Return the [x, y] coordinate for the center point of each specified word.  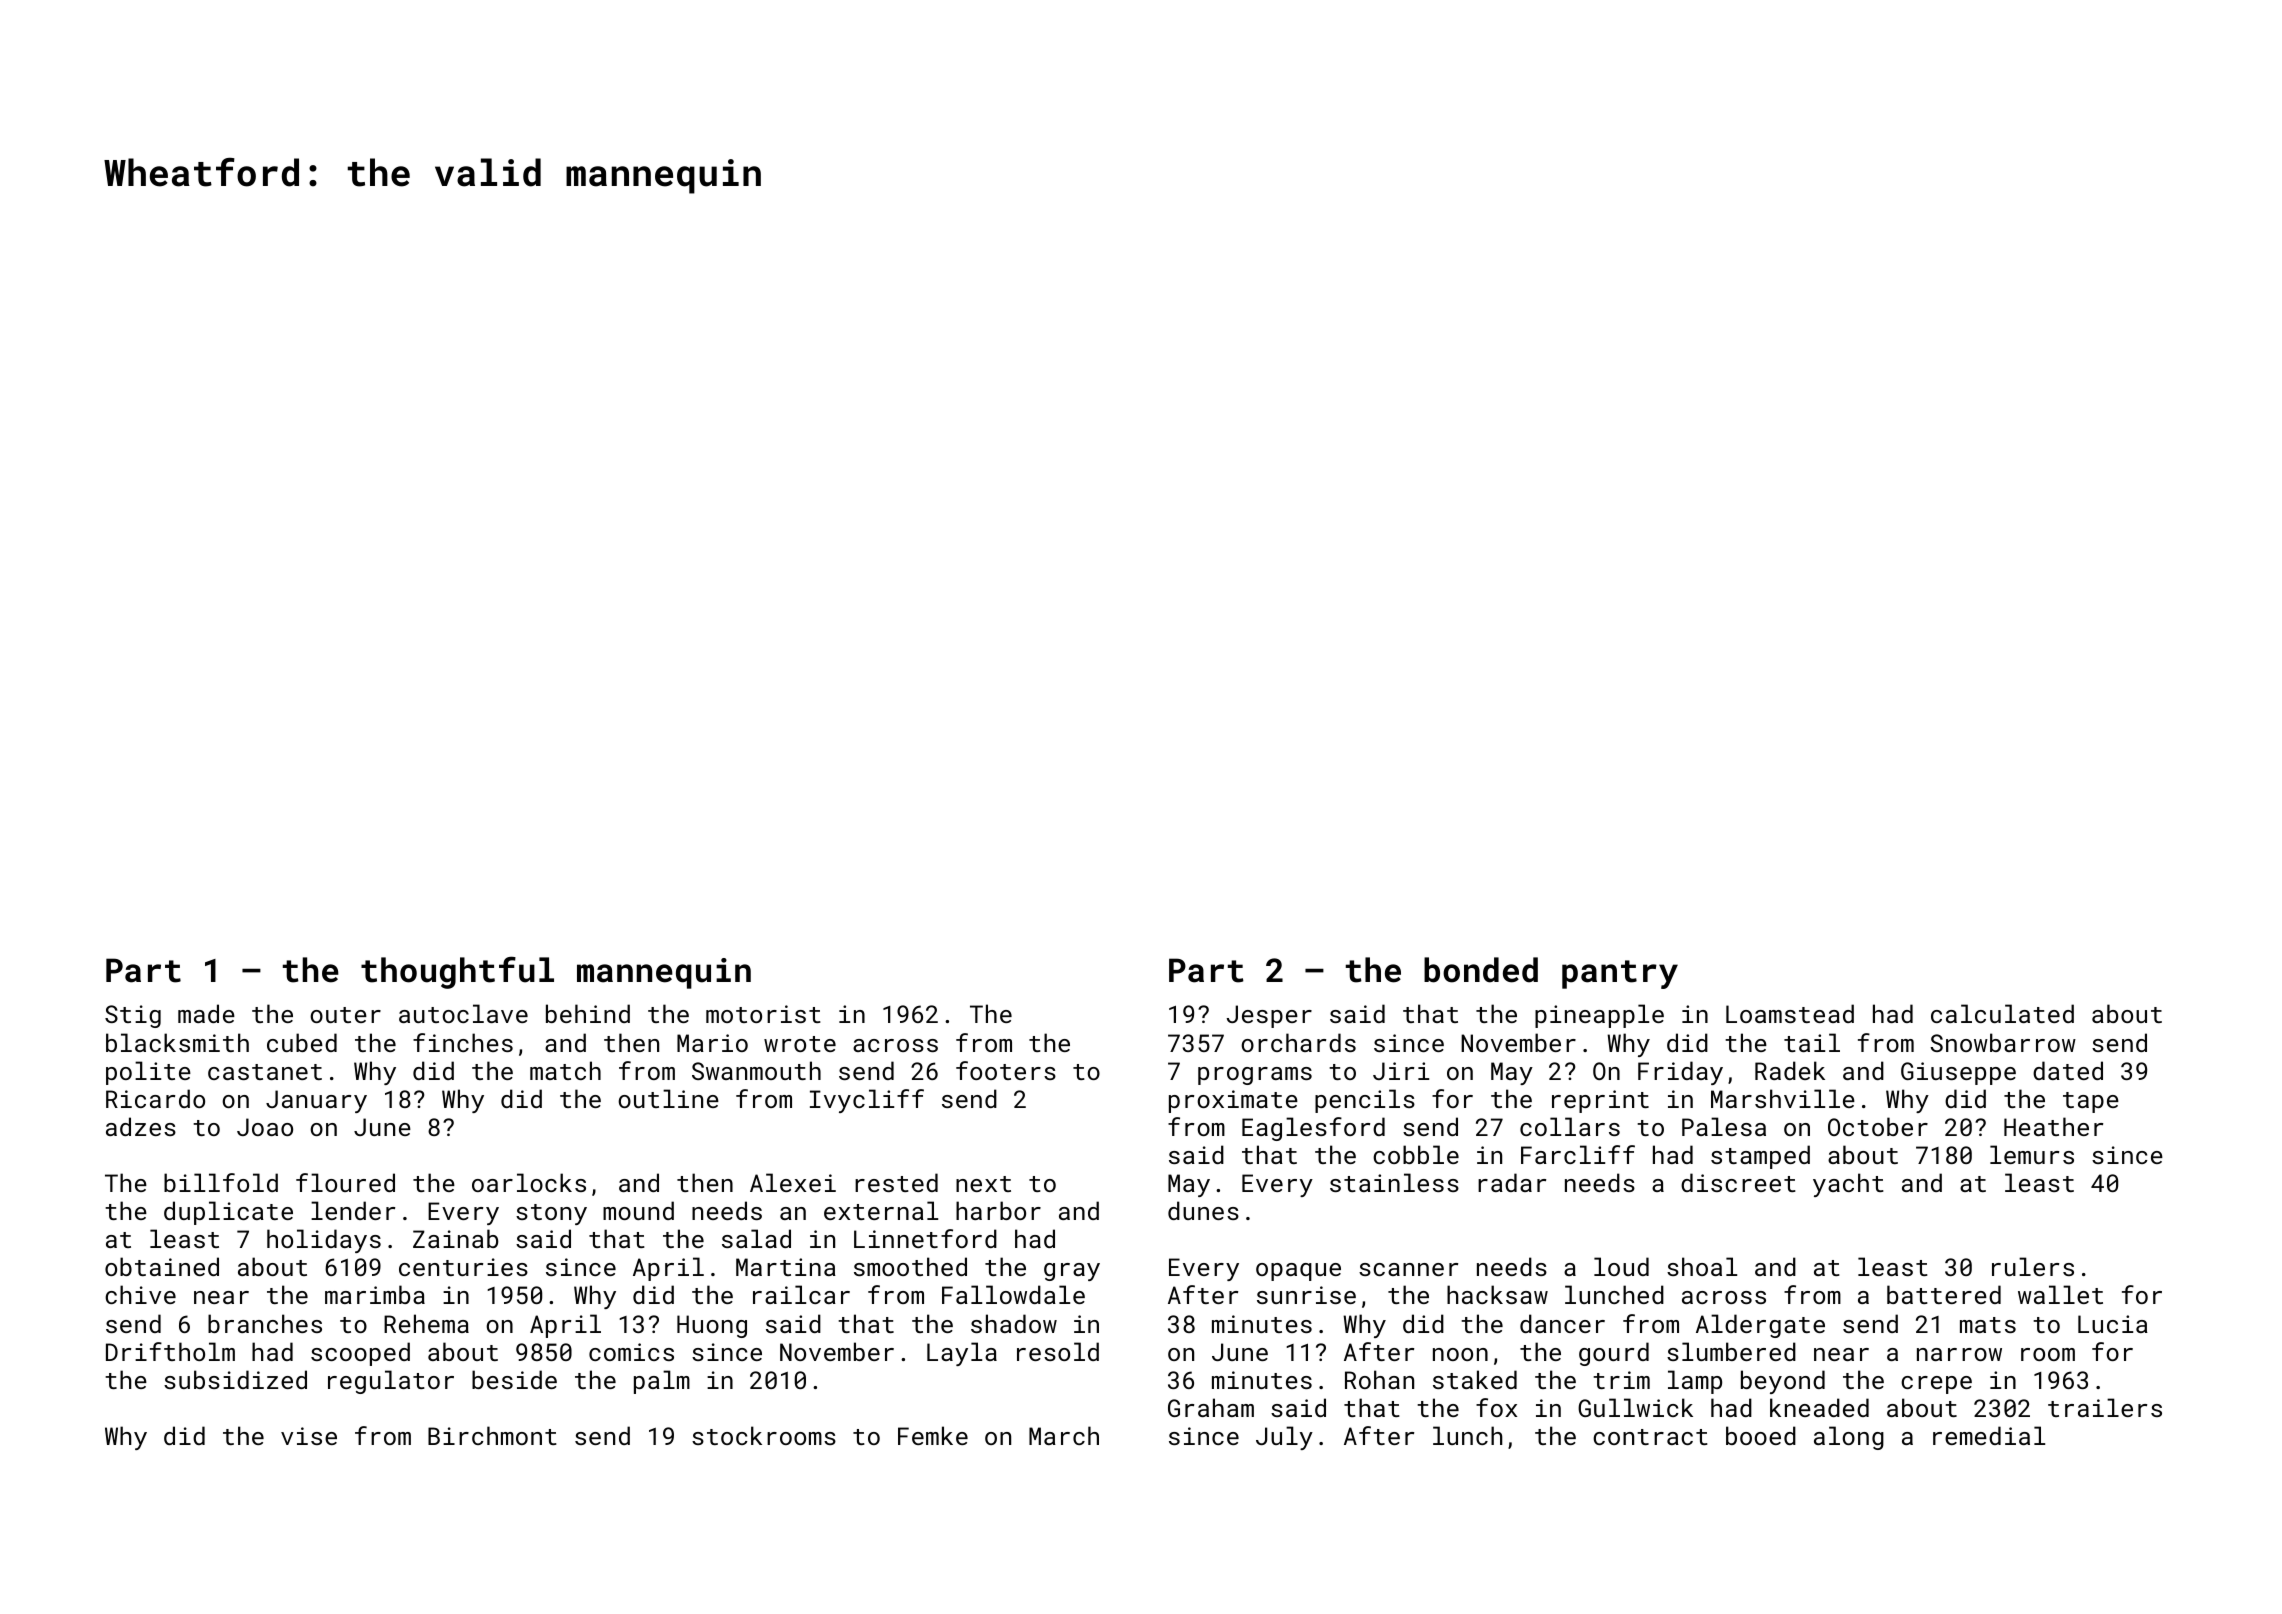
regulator [391, 1382]
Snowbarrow [2003, 1042]
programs [1255, 1076]
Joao [265, 1127]
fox [1496, 1407]
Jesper [1269, 1016]
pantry [1620, 974]
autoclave [463, 1013]
